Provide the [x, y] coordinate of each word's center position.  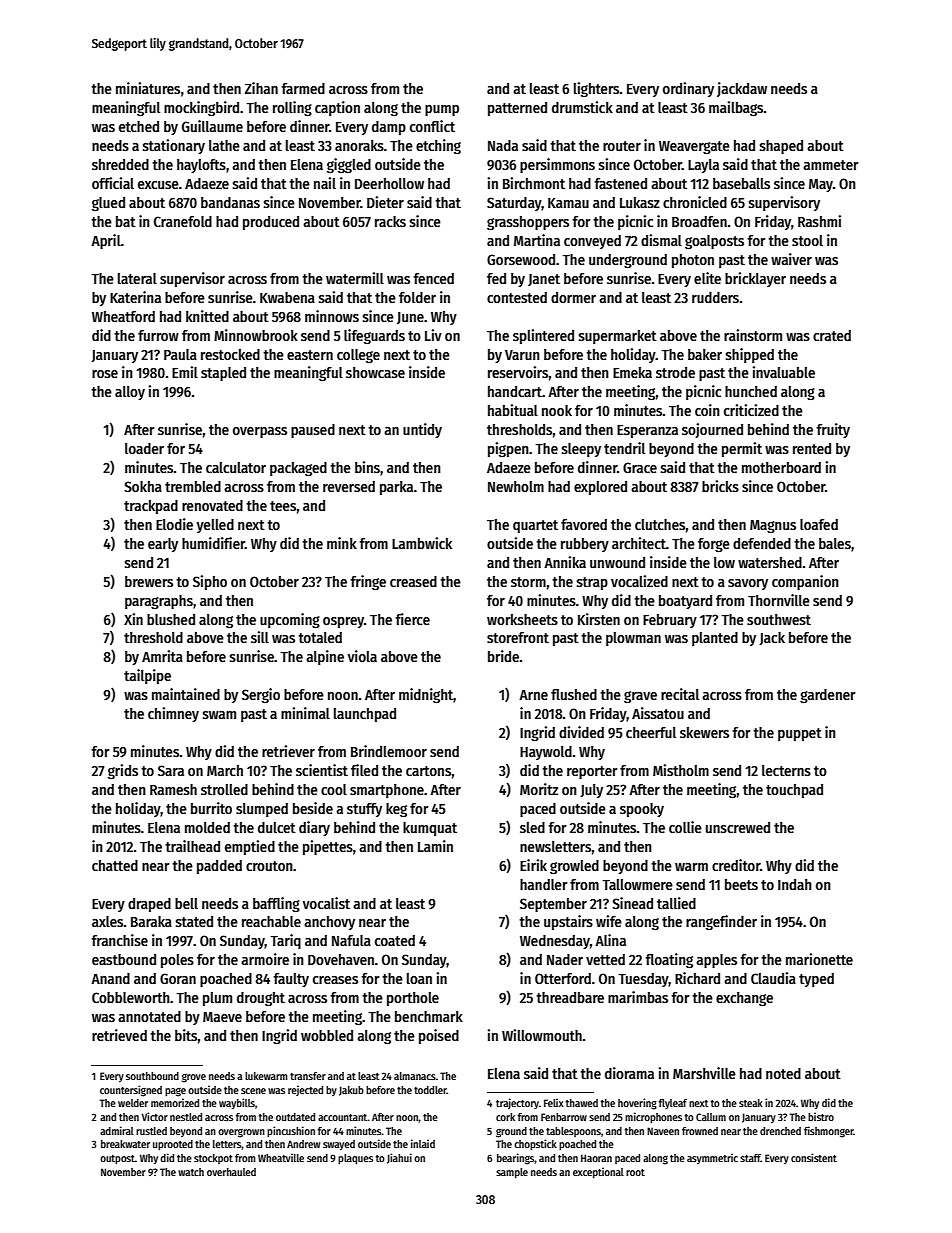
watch [191, 1172]
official [113, 183]
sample [512, 1173]
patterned [517, 109]
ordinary [688, 89]
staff [750, 1158]
